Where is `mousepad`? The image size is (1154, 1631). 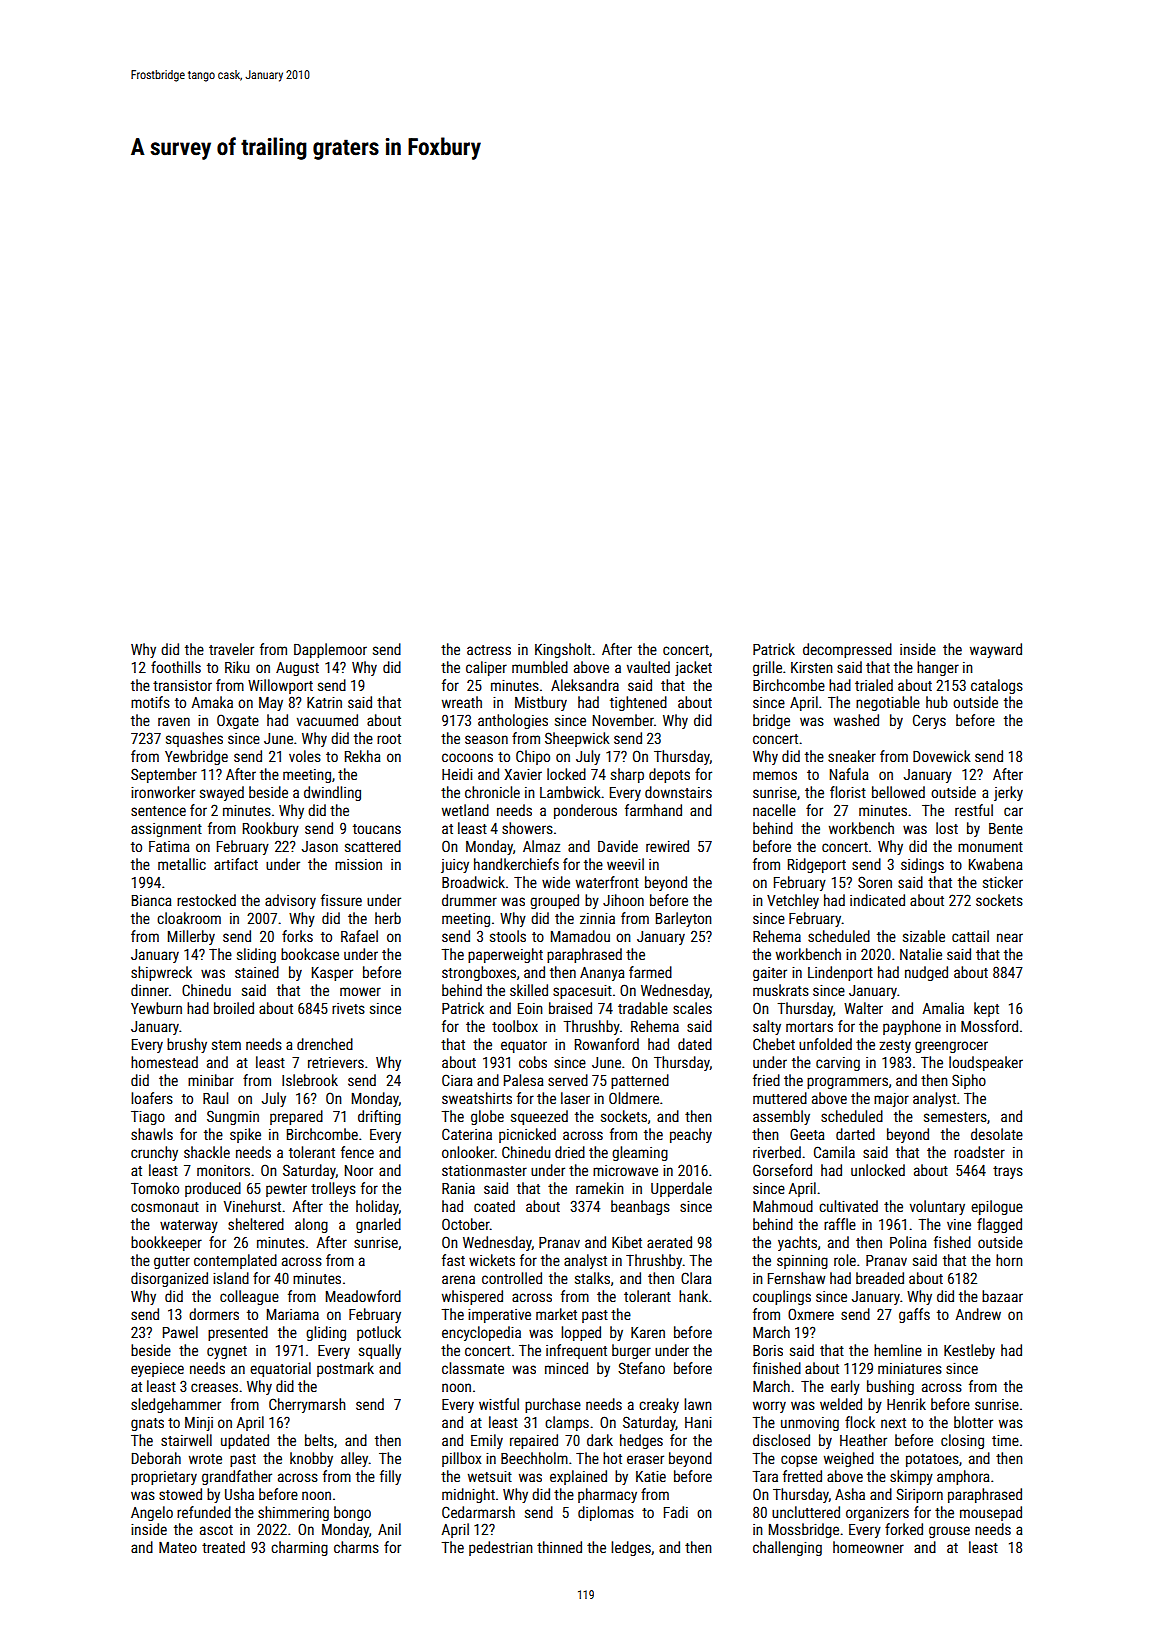
mousepad is located at coordinates (991, 1513).
